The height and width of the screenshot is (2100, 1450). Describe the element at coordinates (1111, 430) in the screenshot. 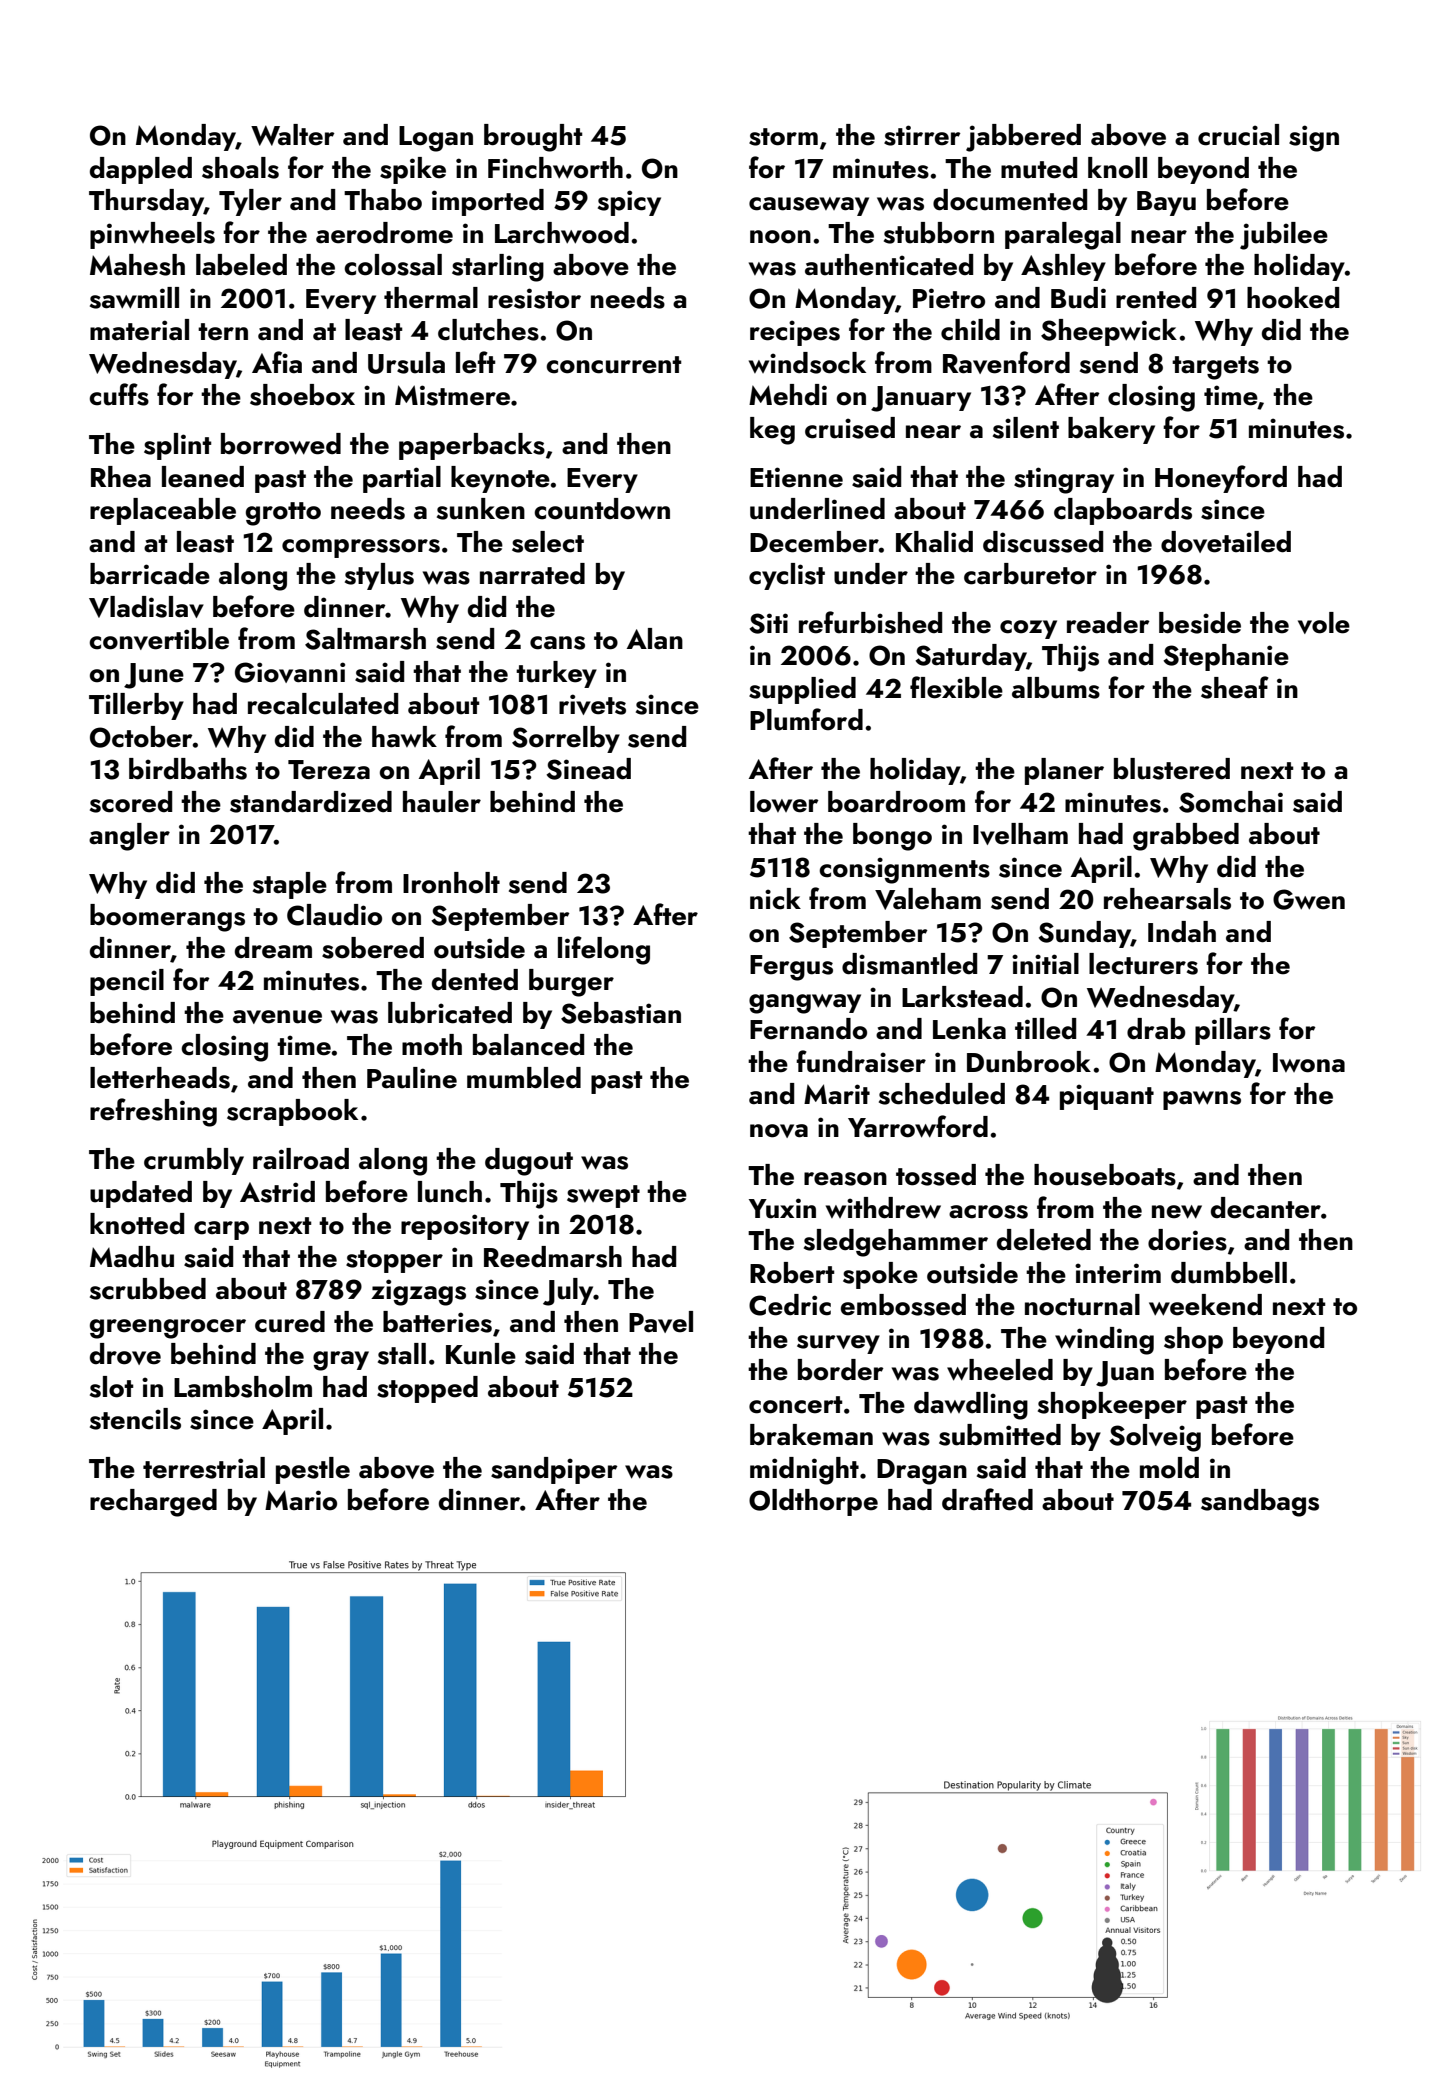

I see `bakery` at that location.
